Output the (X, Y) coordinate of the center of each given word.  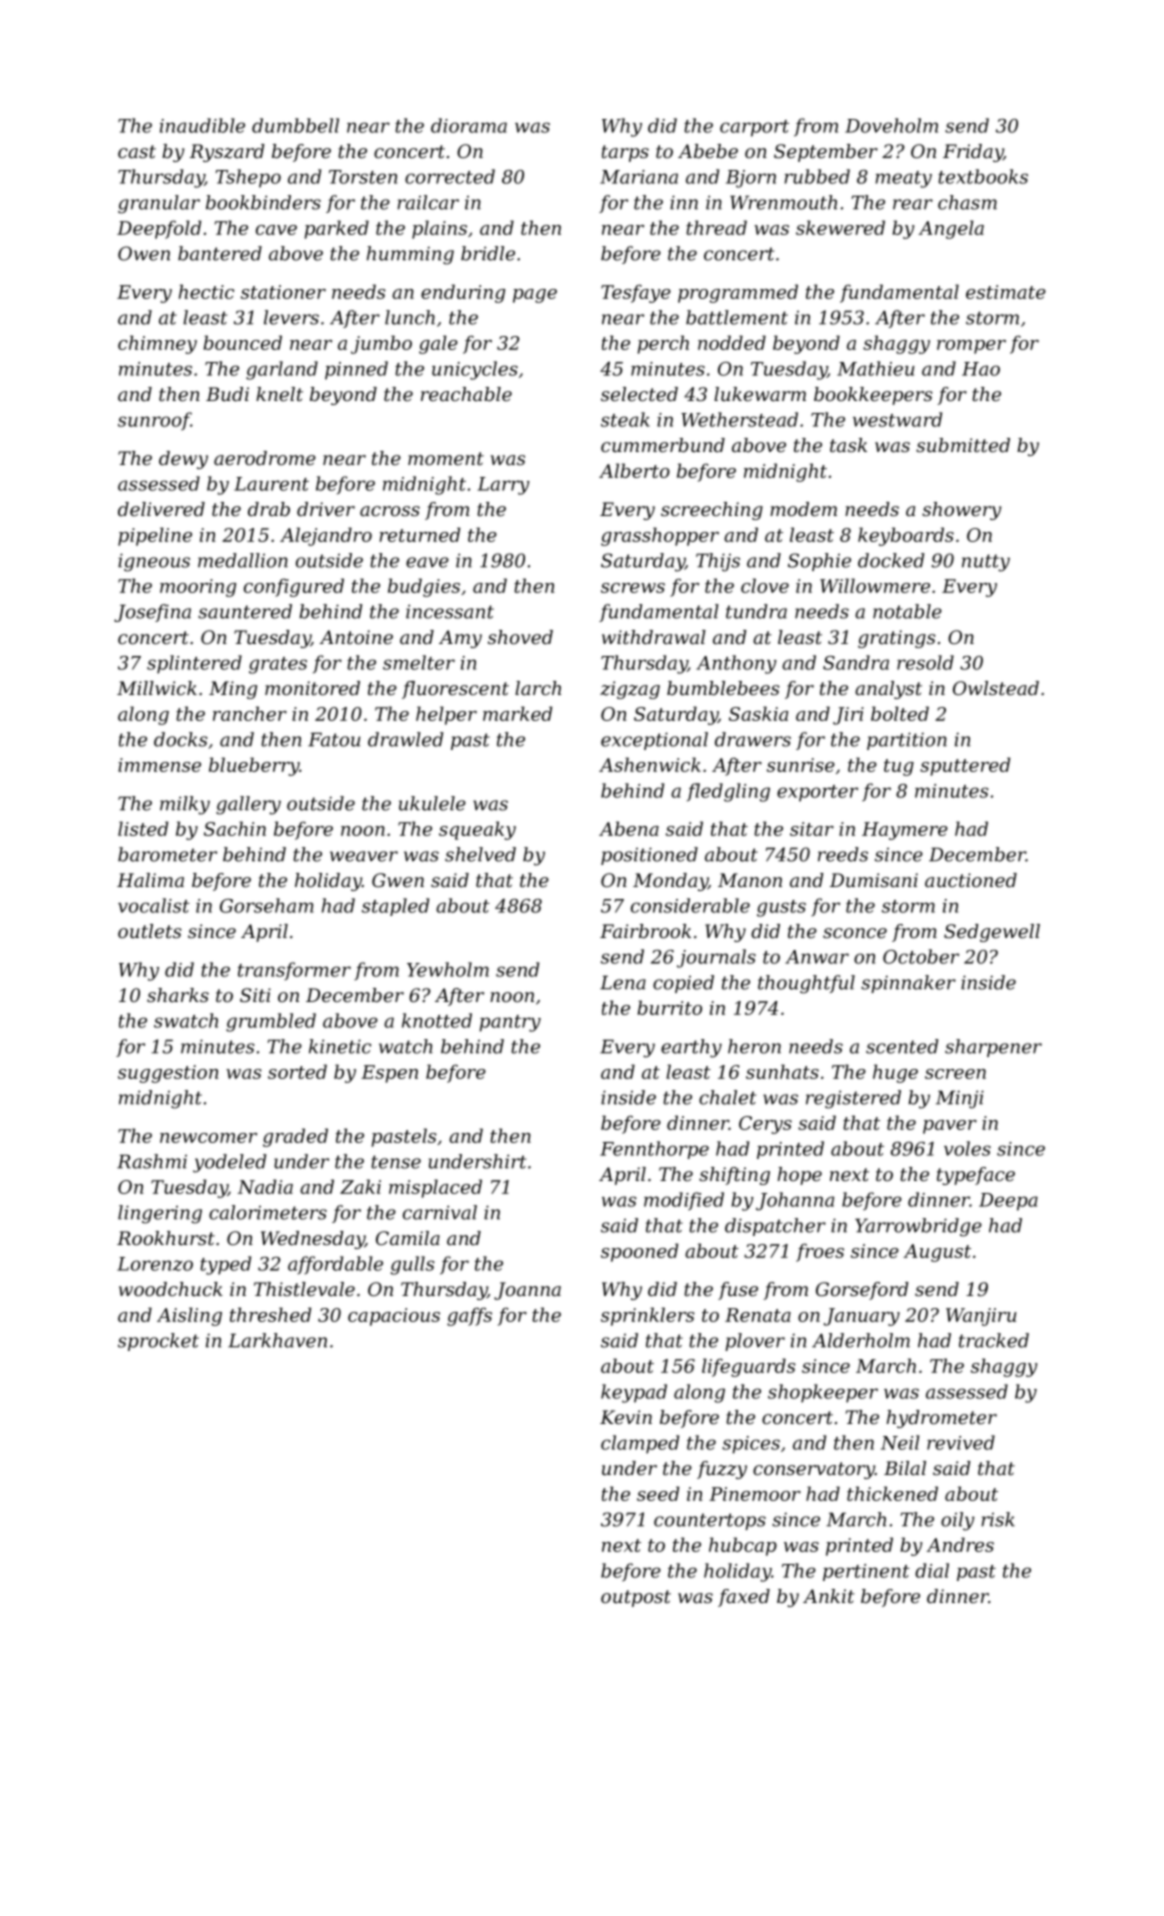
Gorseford (862, 1291)
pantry (510, 1023)
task (848, 445)
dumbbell (295, 125)
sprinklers (647, 1316)
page (535, 296)
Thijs (718, 562)
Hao (981, 369)
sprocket (158, 1342)
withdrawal (654, 637)
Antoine (356, 637)
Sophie (819, 562)
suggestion (168, 1074)
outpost (636, 1598)
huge (895, 1073)
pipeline (155, 536)
